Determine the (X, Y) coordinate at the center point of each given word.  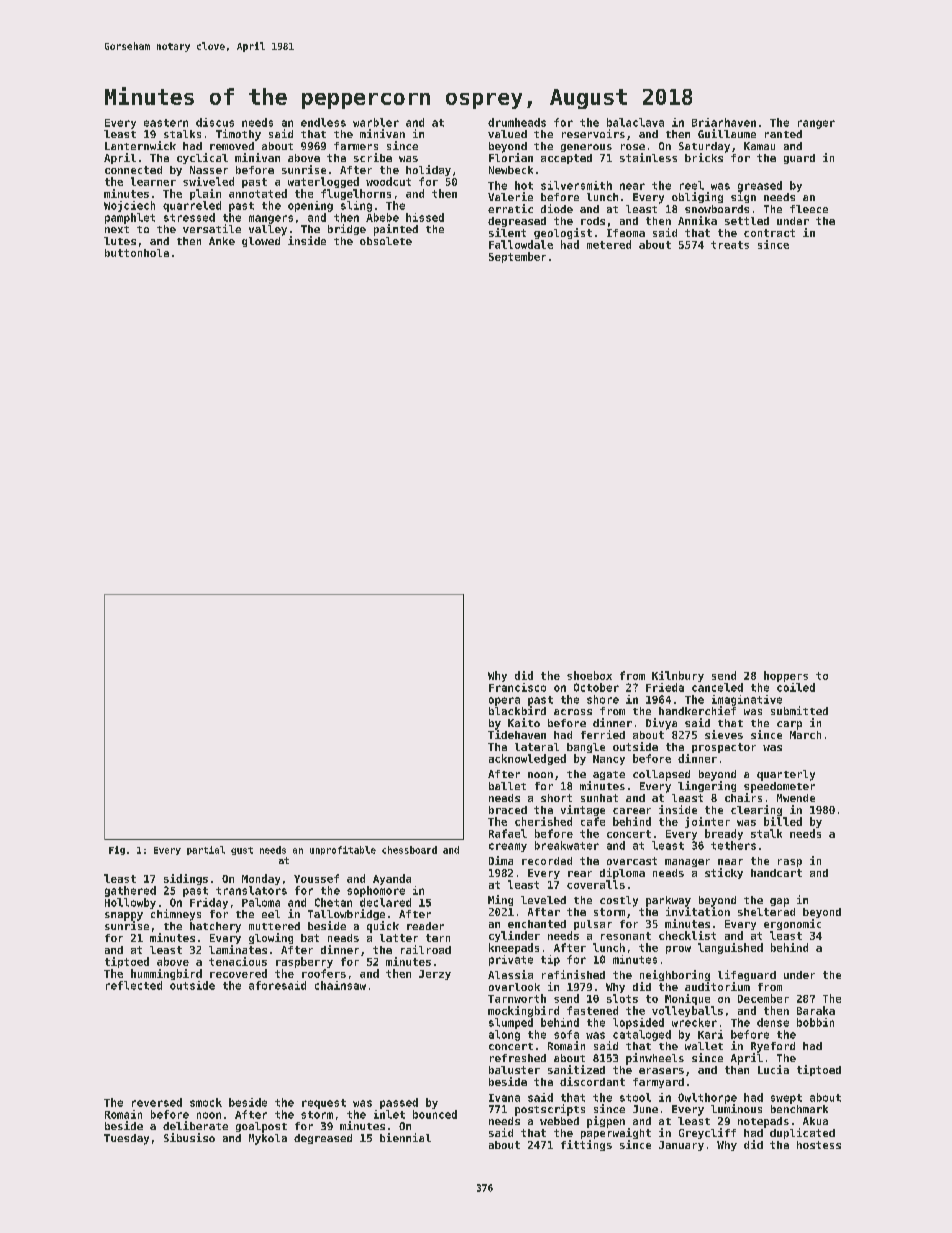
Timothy (238, 135)
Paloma (261, 902)
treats (730, 245)
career (632, 811)
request (324, 1104)
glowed (261, 242)
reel (692, 185)
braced (508, 810)
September (517, 257)
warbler (376, 122)
